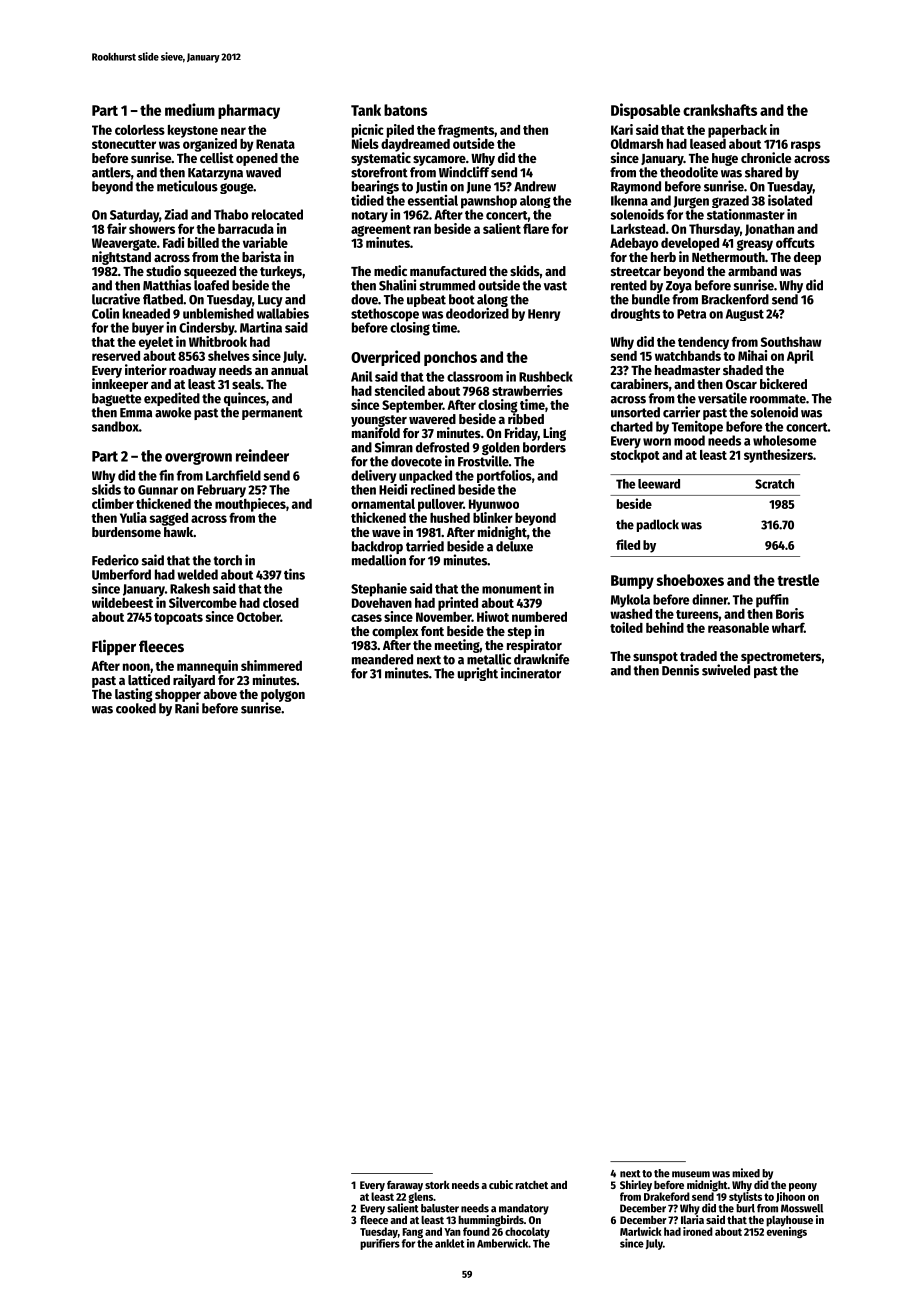  Describe the element at coordinates (726, 670) in the document. I see `swiveled` at that location.
